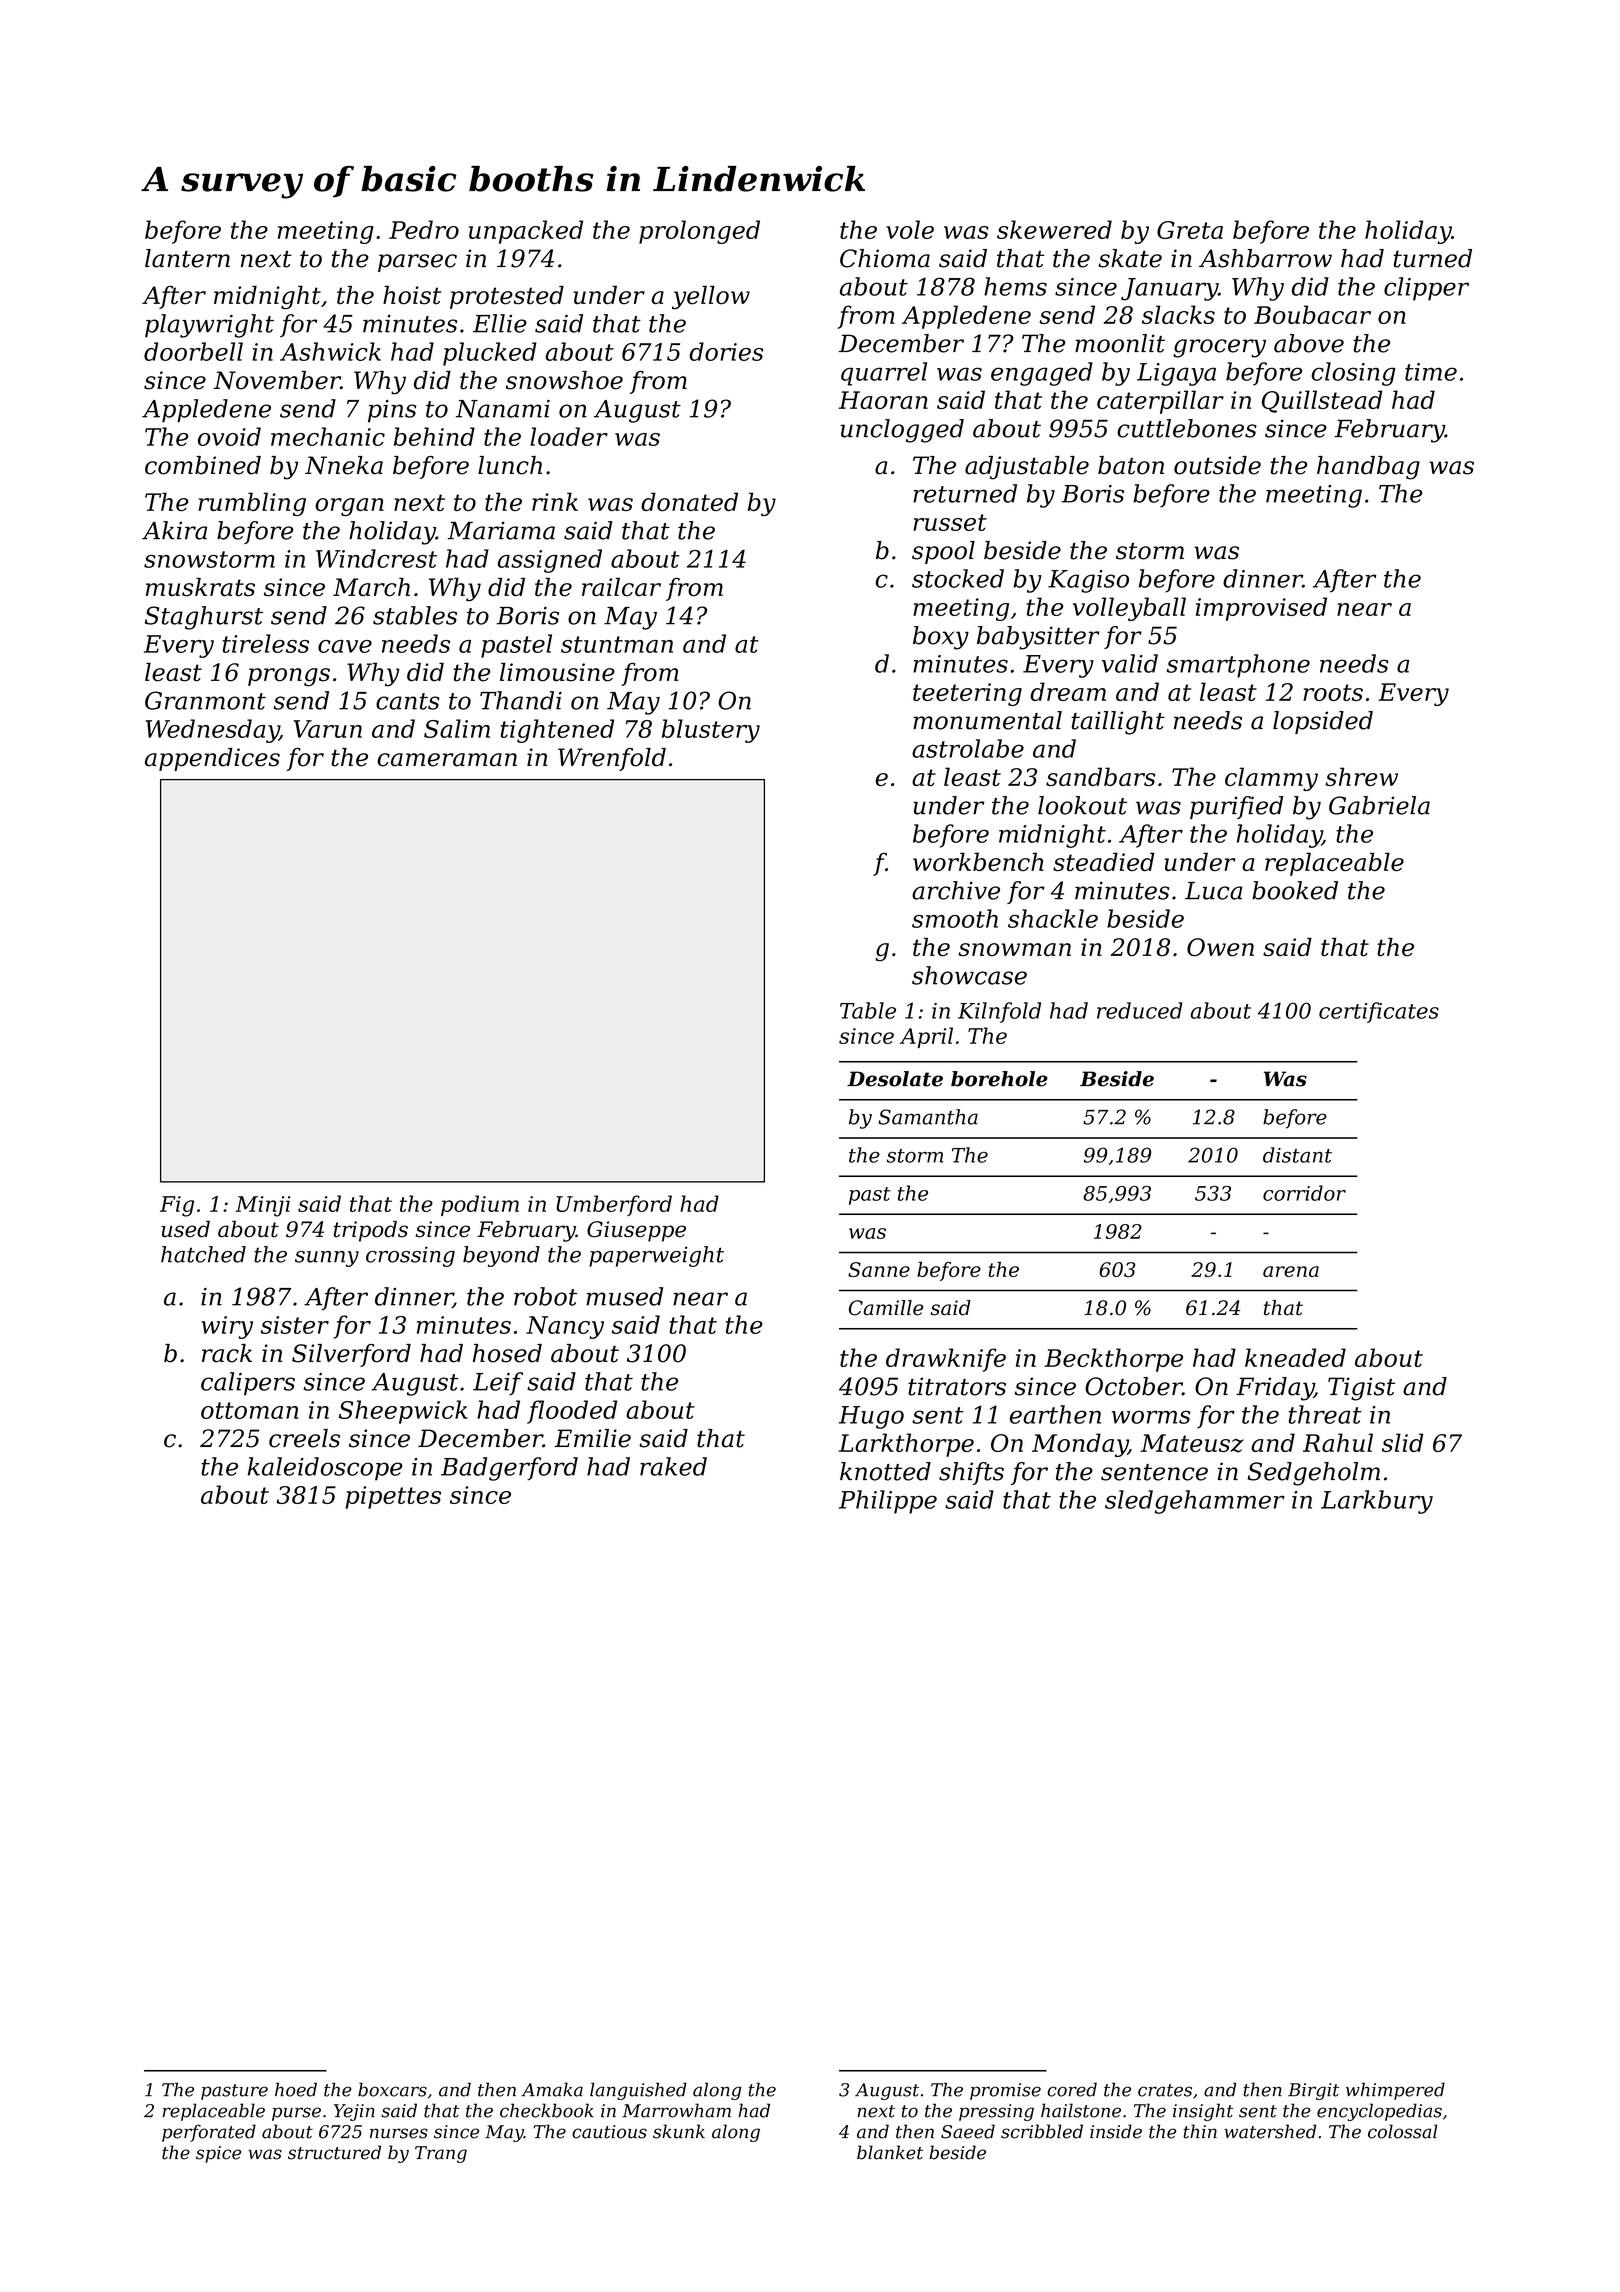  I want to click on appendices, so click(212, 759).
